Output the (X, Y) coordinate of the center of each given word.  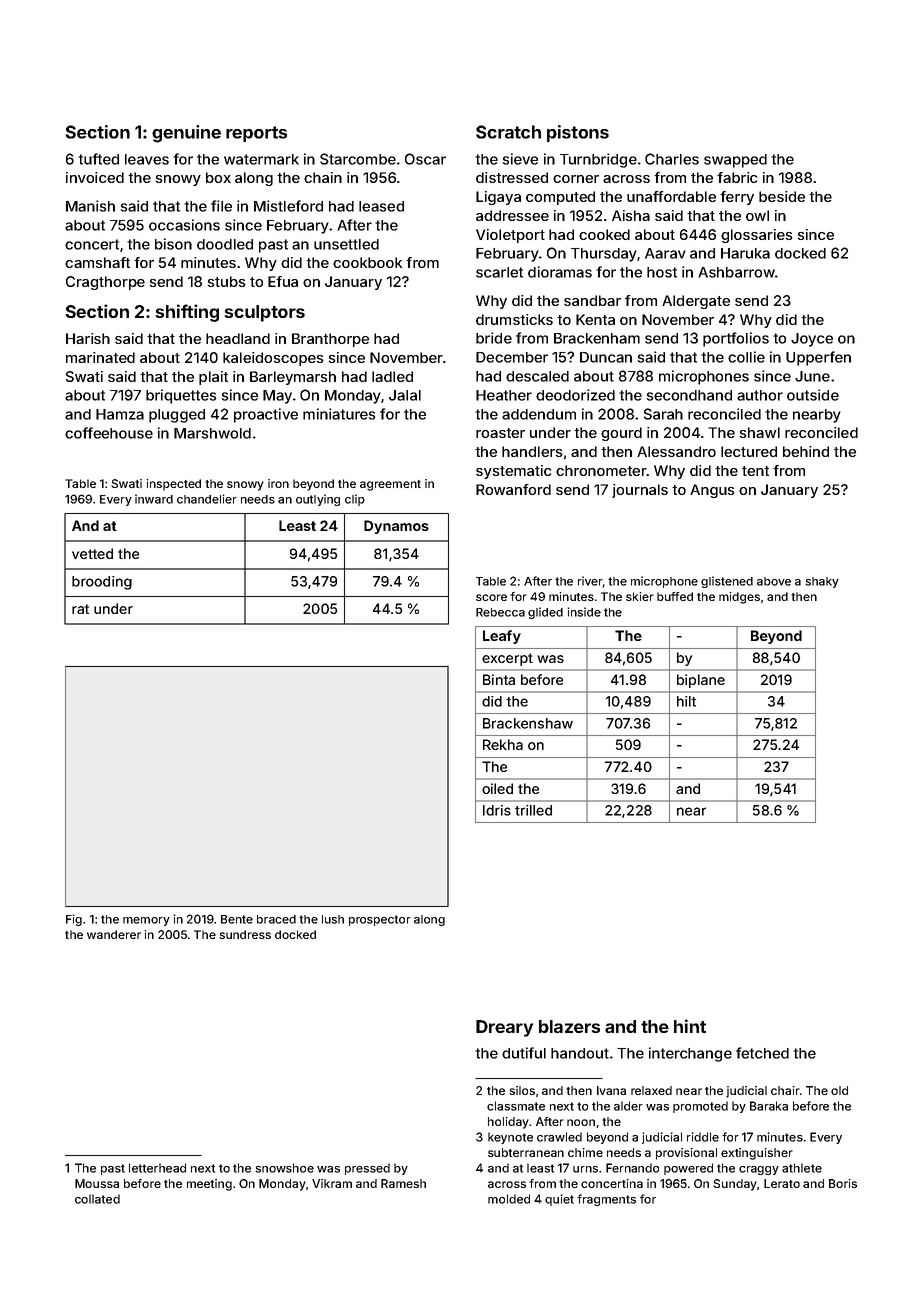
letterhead (157, 1168)
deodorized (575, 395)
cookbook (367, 262)
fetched (762, 1053)
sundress (245, 934)
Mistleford (288, 206)
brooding (102, 583)
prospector (380, 920)
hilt (686, 701)
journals (640, 491)
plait (213, 378)
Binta (499, 679)
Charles (672, 159)
